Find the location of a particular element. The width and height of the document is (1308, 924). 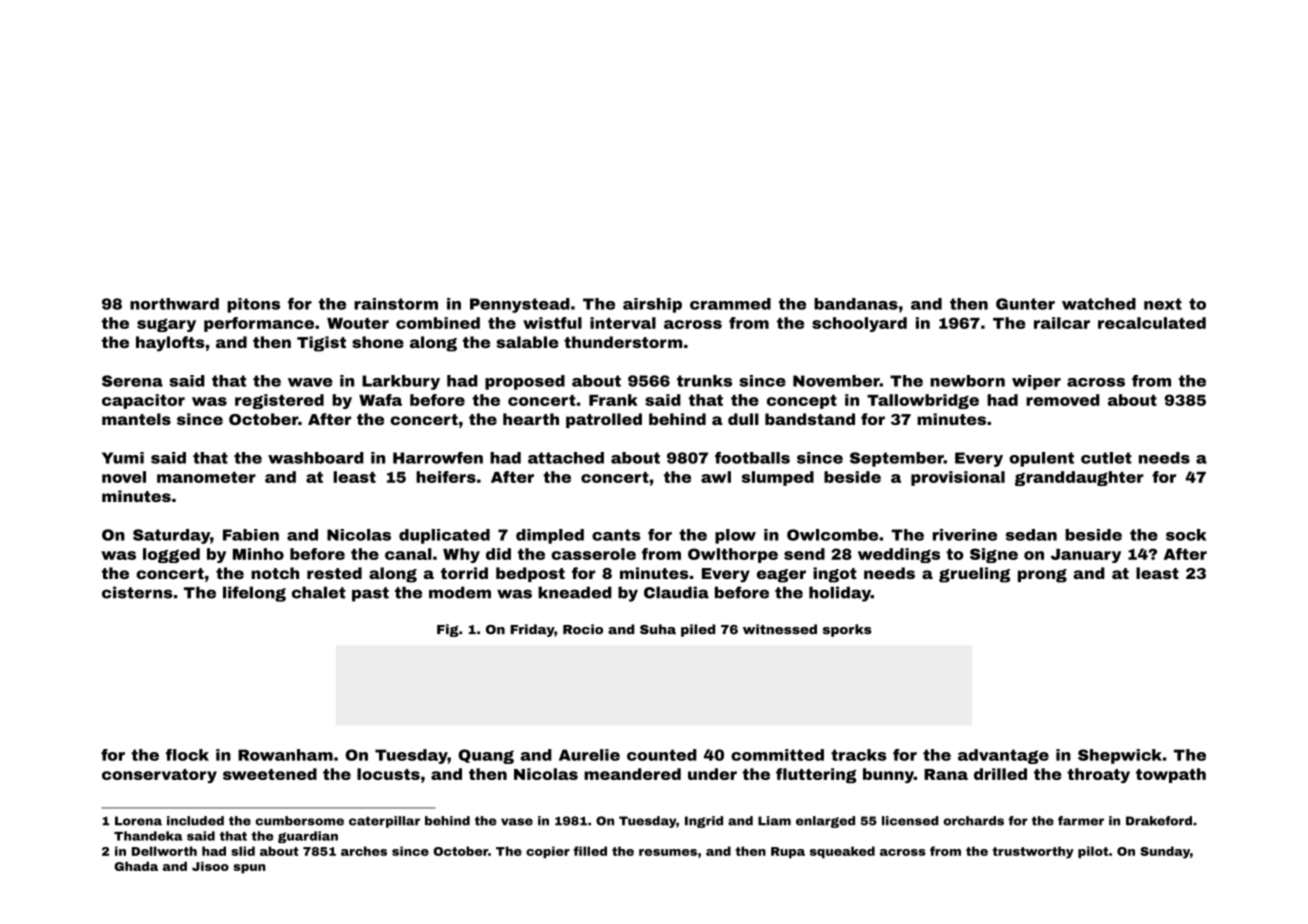

sock is located at coordinates (1186, 535).
